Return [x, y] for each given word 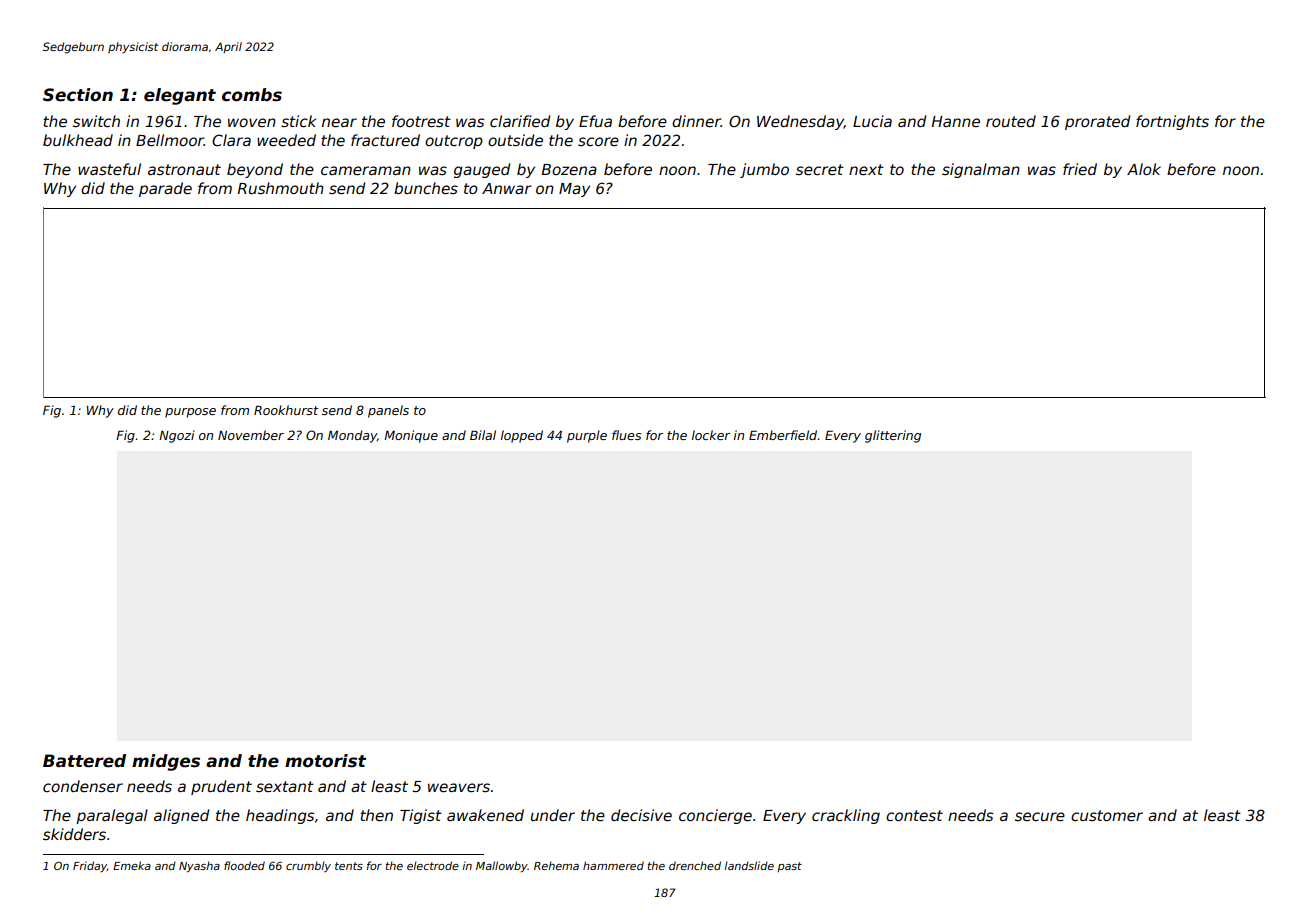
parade [165, 189]
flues [626, 435]
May [574, 190]
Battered [84, 761]
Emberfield [783, 435]
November [251, 435]
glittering [893, 436]
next [866, 169]
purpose [190, 413]
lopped [522, 436]
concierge [715, 816]
